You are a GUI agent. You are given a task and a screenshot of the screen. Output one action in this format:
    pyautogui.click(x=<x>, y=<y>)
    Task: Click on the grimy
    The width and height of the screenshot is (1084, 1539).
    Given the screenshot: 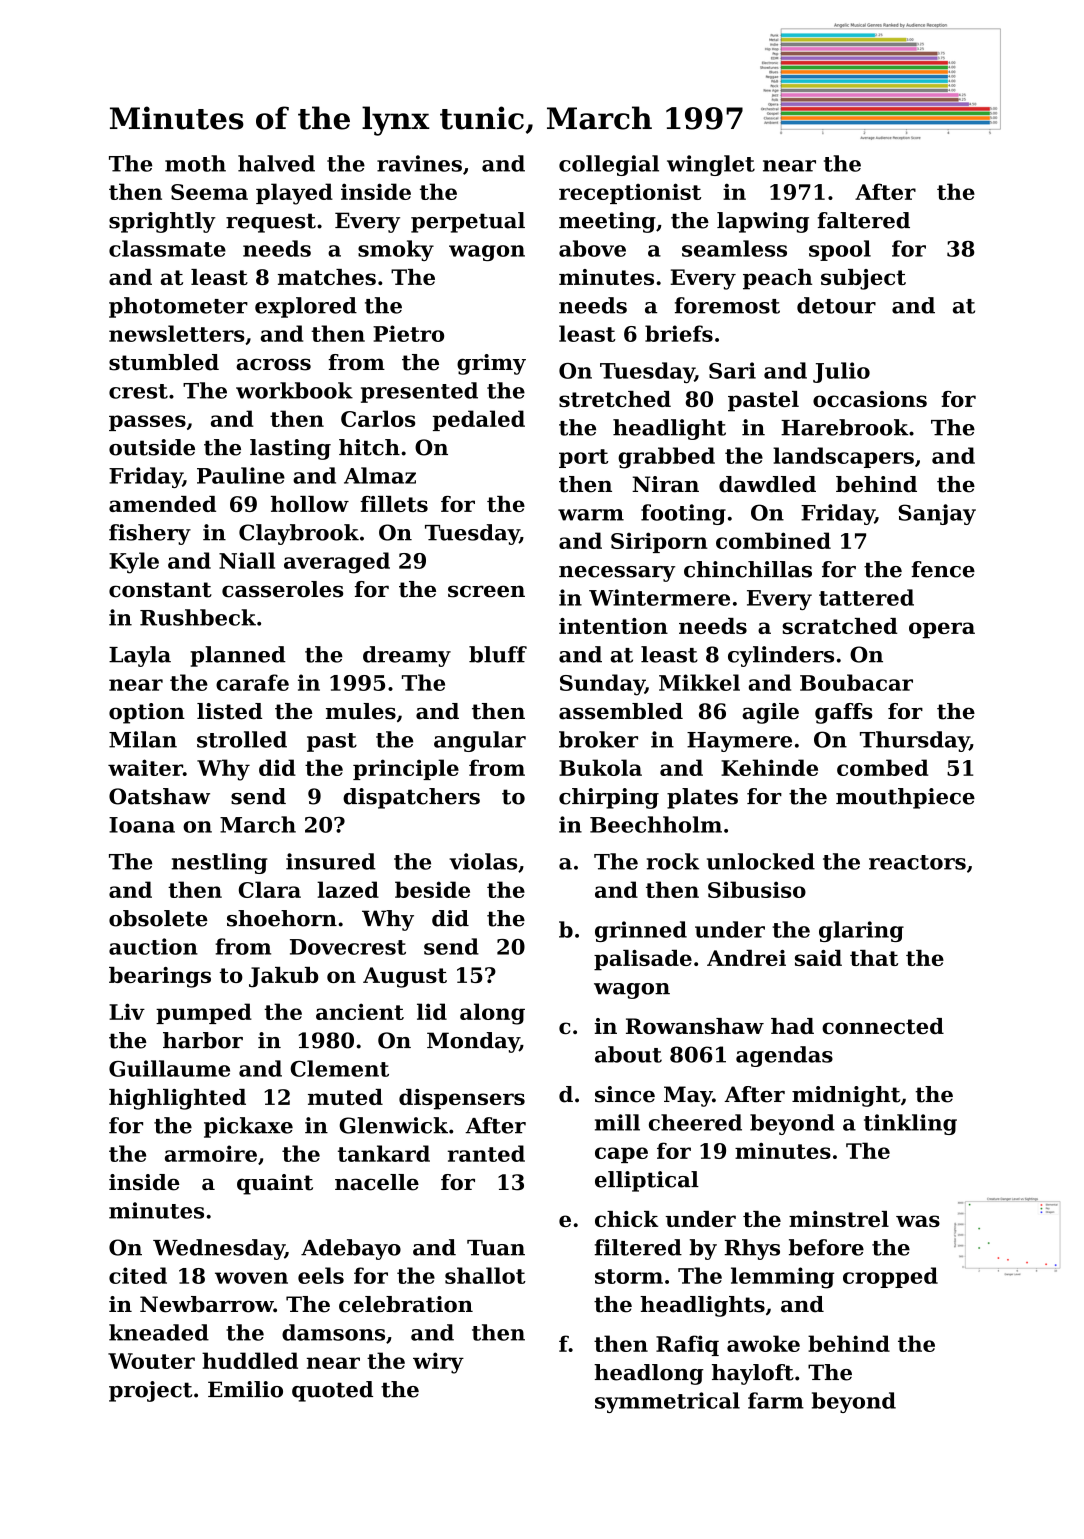 What is the action you would take?
    pyautogui.click(x=491, y=364)
